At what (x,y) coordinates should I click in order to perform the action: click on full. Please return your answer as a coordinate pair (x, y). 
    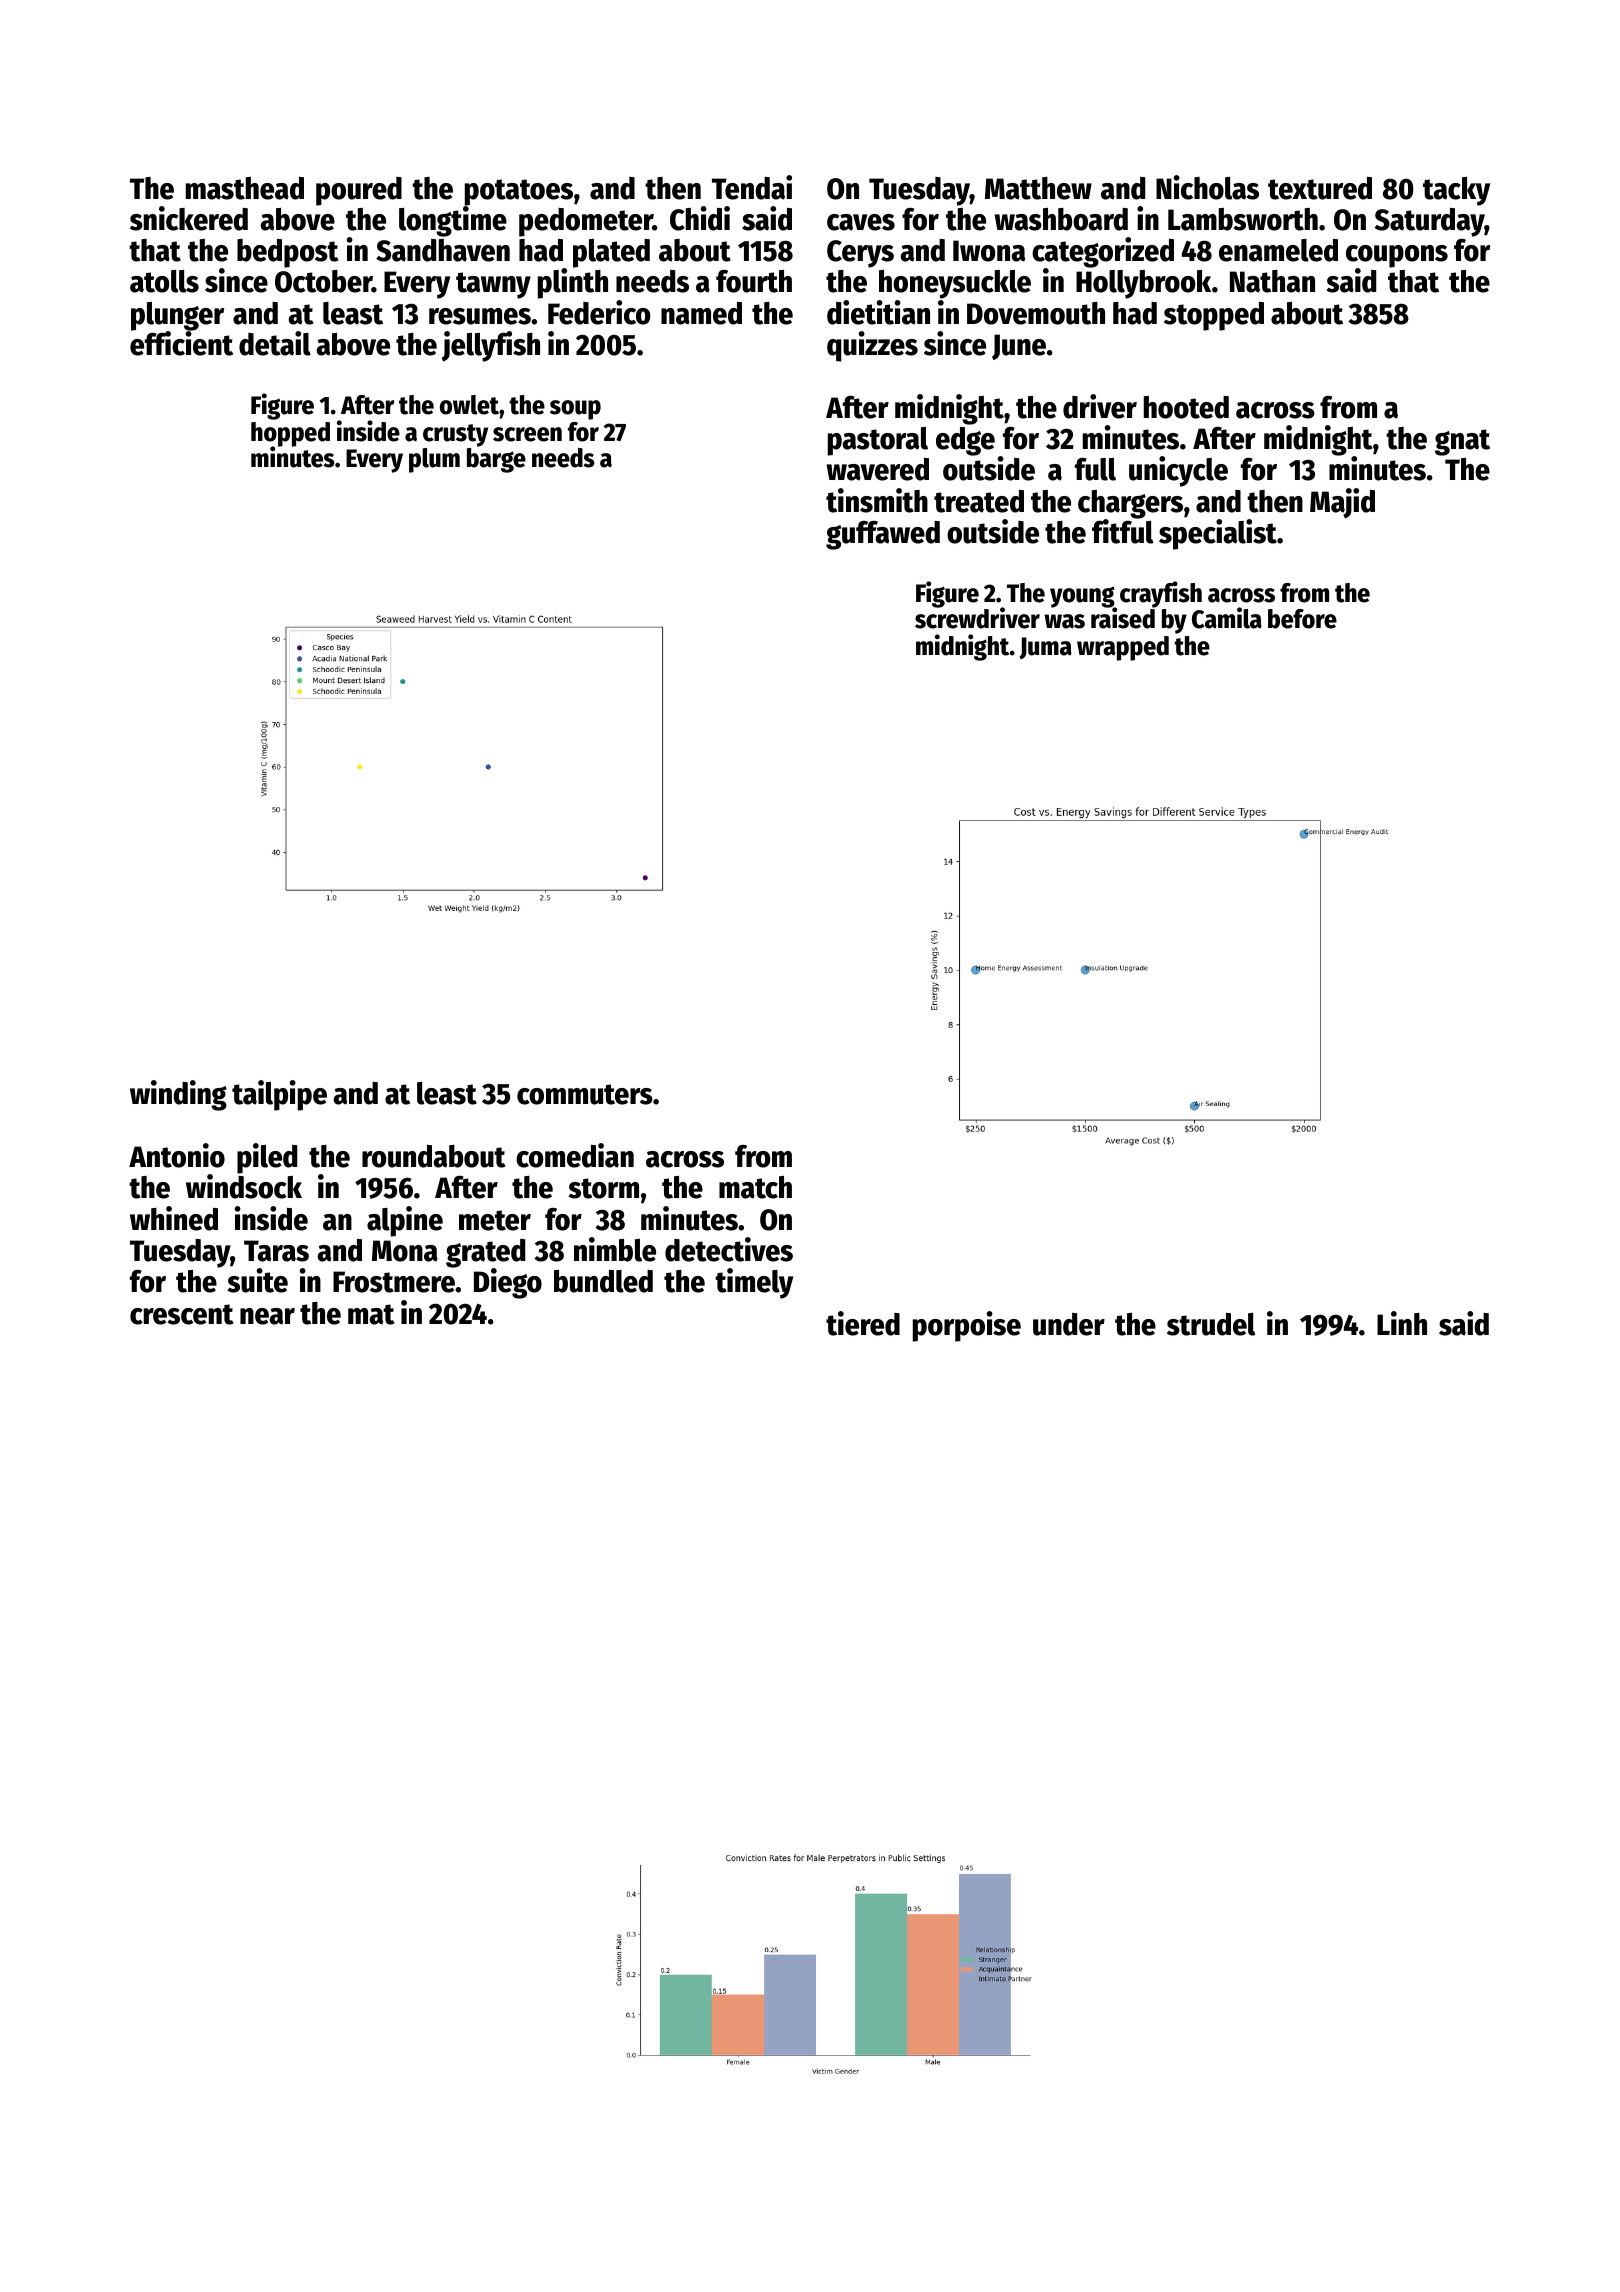
    Looking at the image, I should click on (1095, 469).
